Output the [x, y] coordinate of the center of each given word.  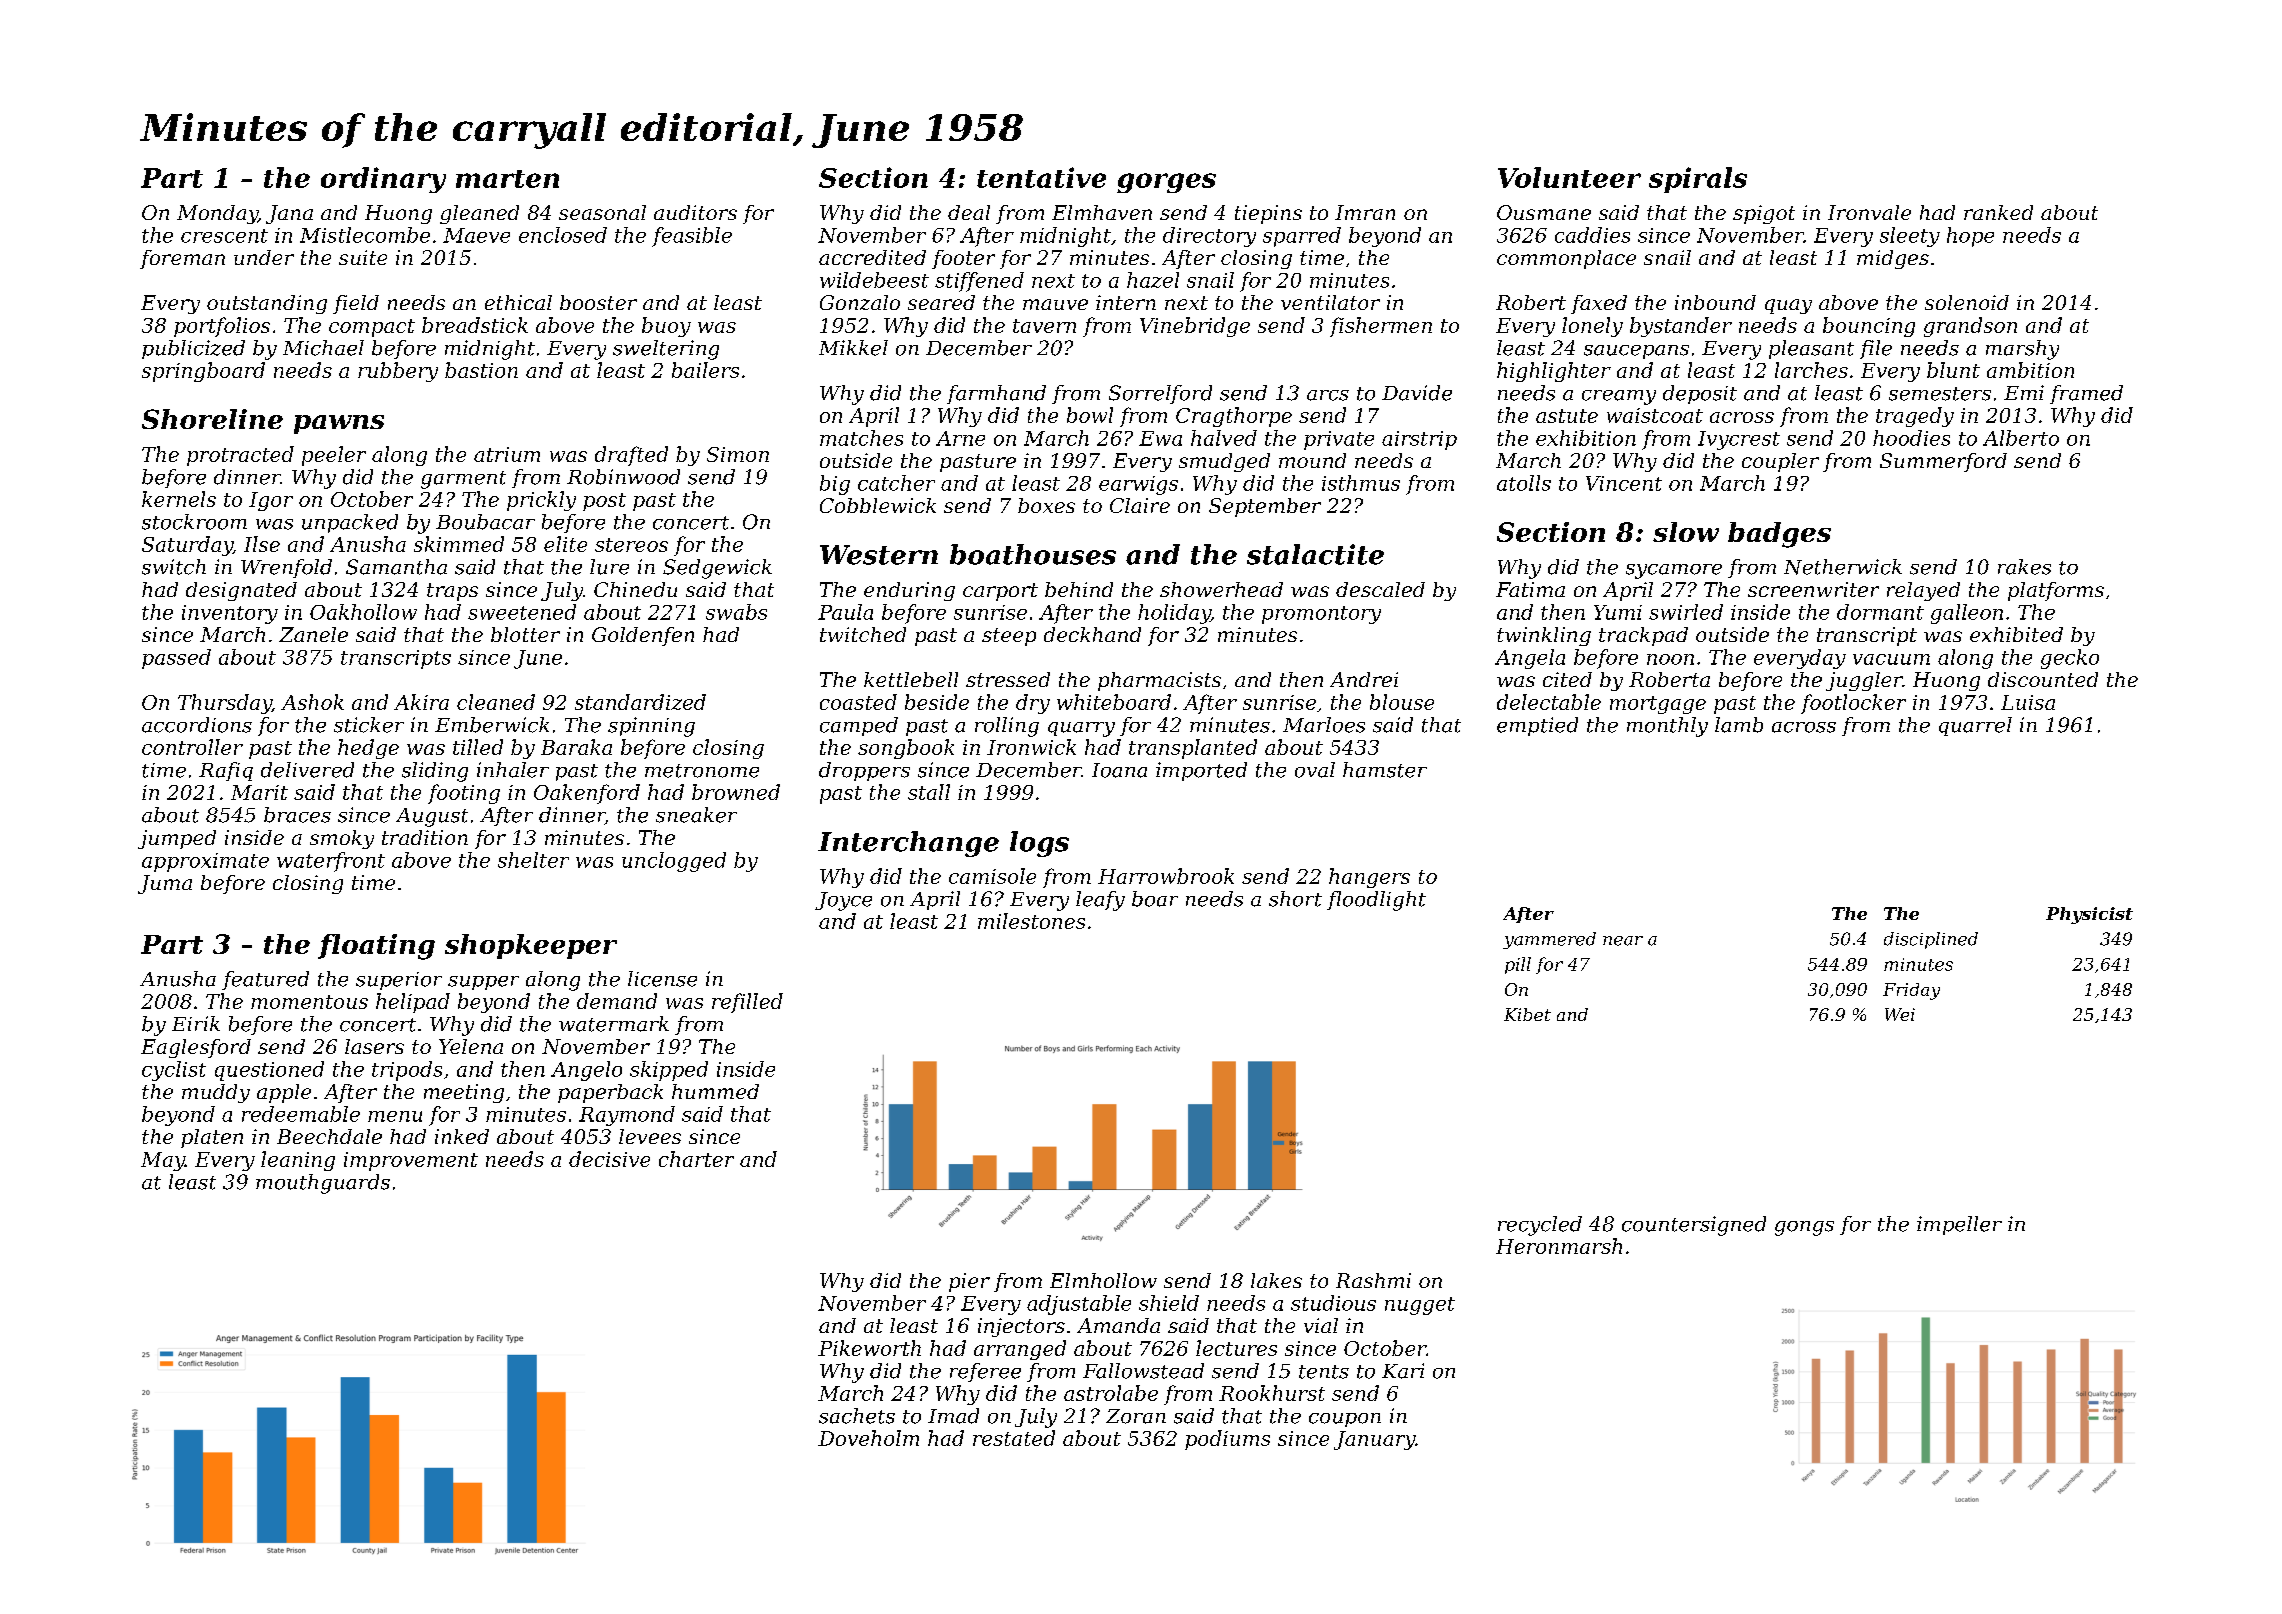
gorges [1166, 183]
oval [1315, 770]
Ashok [312, 702]
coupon [1345, 1420]
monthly [1667, 727]
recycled [1540, 1226]
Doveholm [868, 1438]
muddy [216, 1093]
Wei [1900, 1014]
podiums [1227, 1440]
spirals [1698, 180]
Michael [323, 348]
